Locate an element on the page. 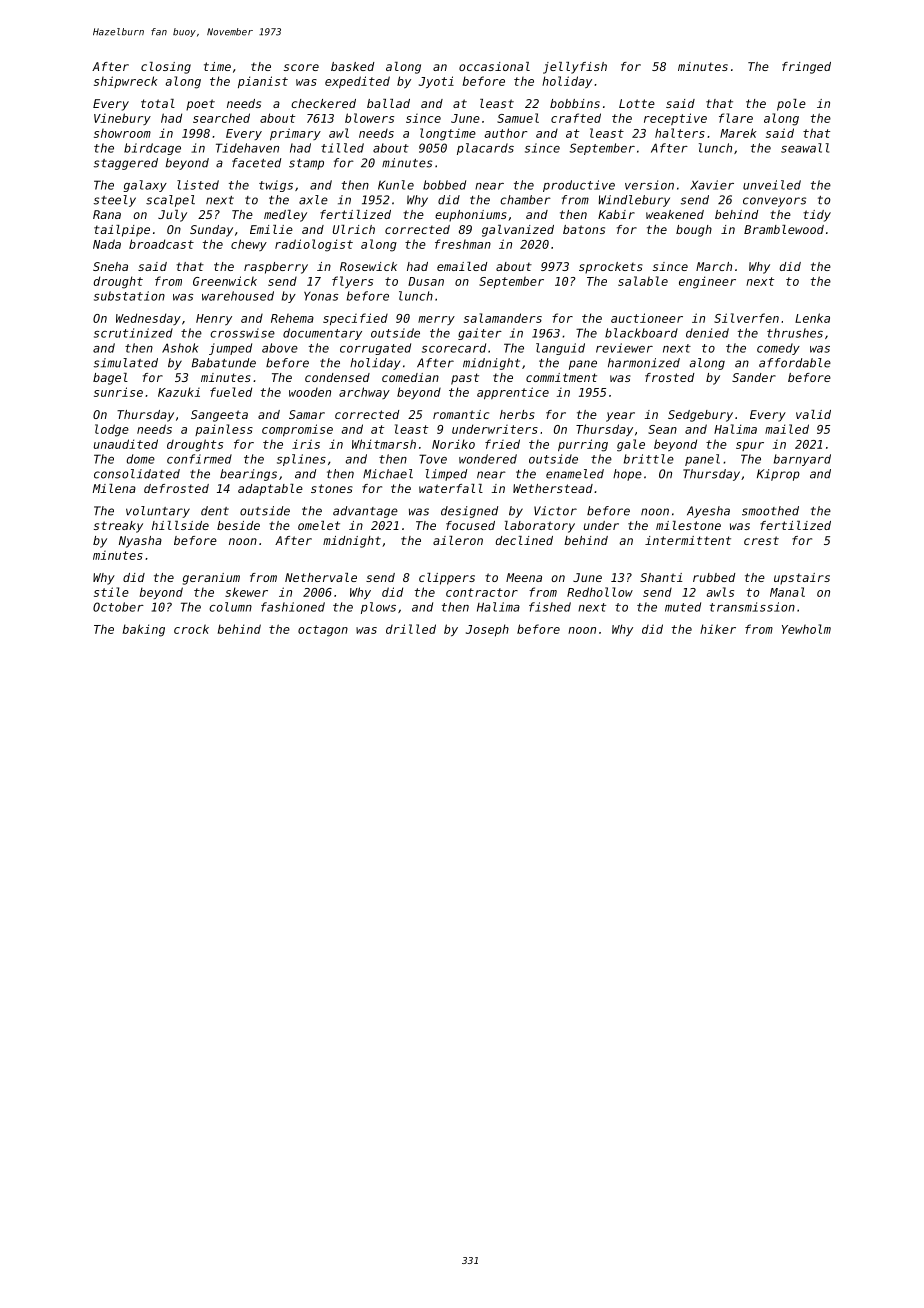 This image has height=1308, width=924. fished is located at coordinates (550, 607).
